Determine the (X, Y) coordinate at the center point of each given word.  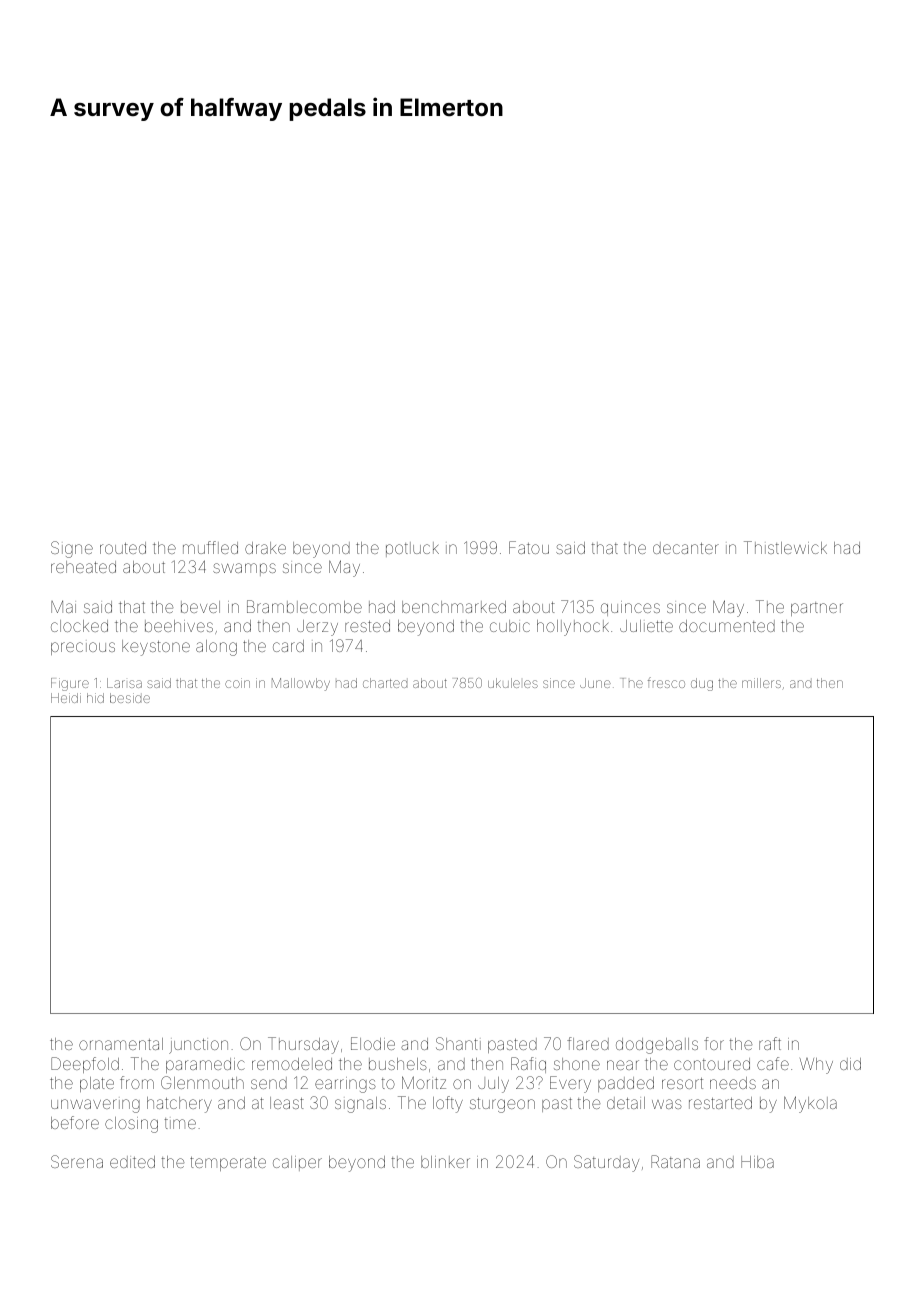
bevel (200, 607)
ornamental (121, 1044)
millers (761, 683)
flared (588, 1043)
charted (385, 683)
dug (702, 684)
